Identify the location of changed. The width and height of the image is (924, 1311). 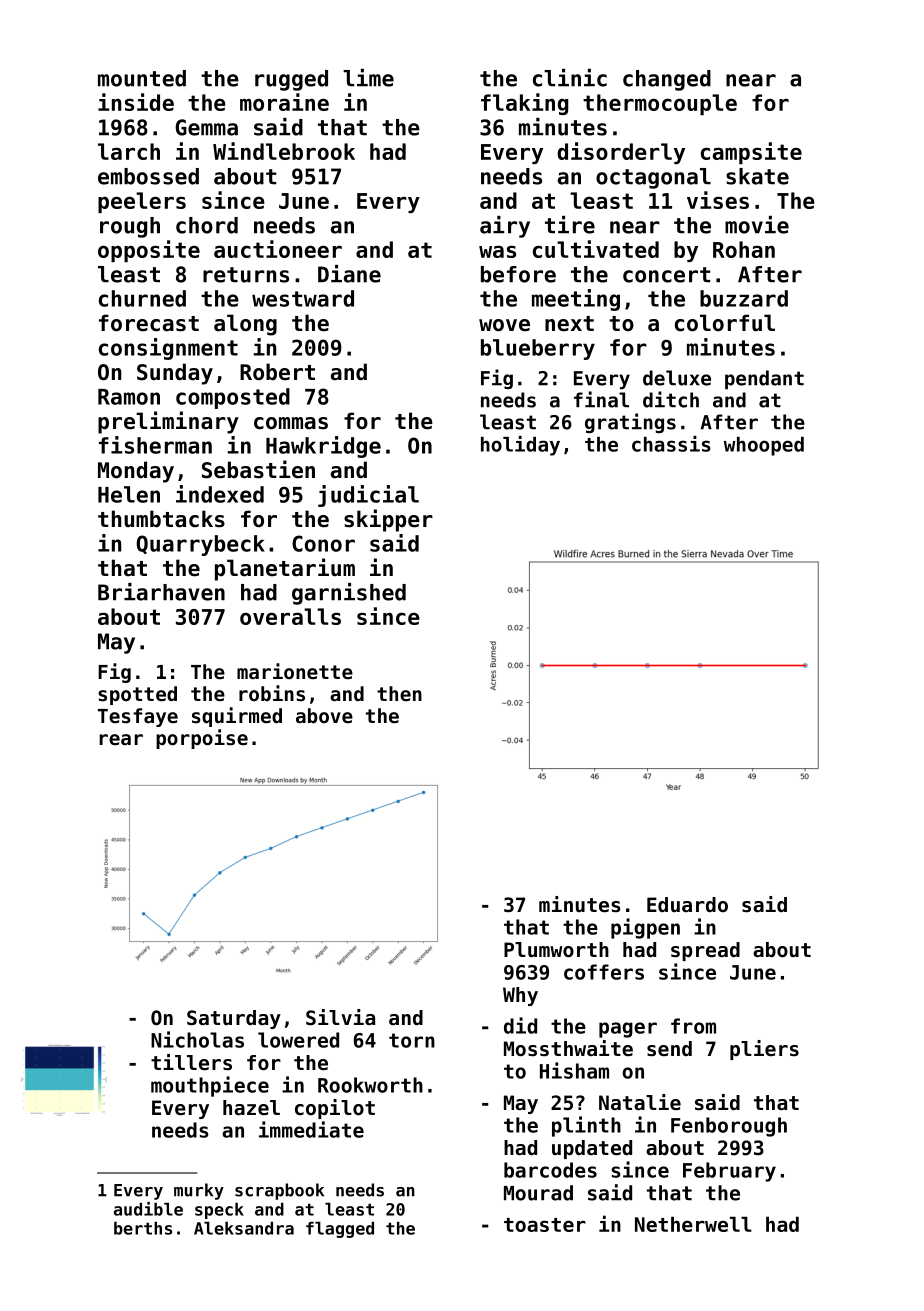
(667, 80).
